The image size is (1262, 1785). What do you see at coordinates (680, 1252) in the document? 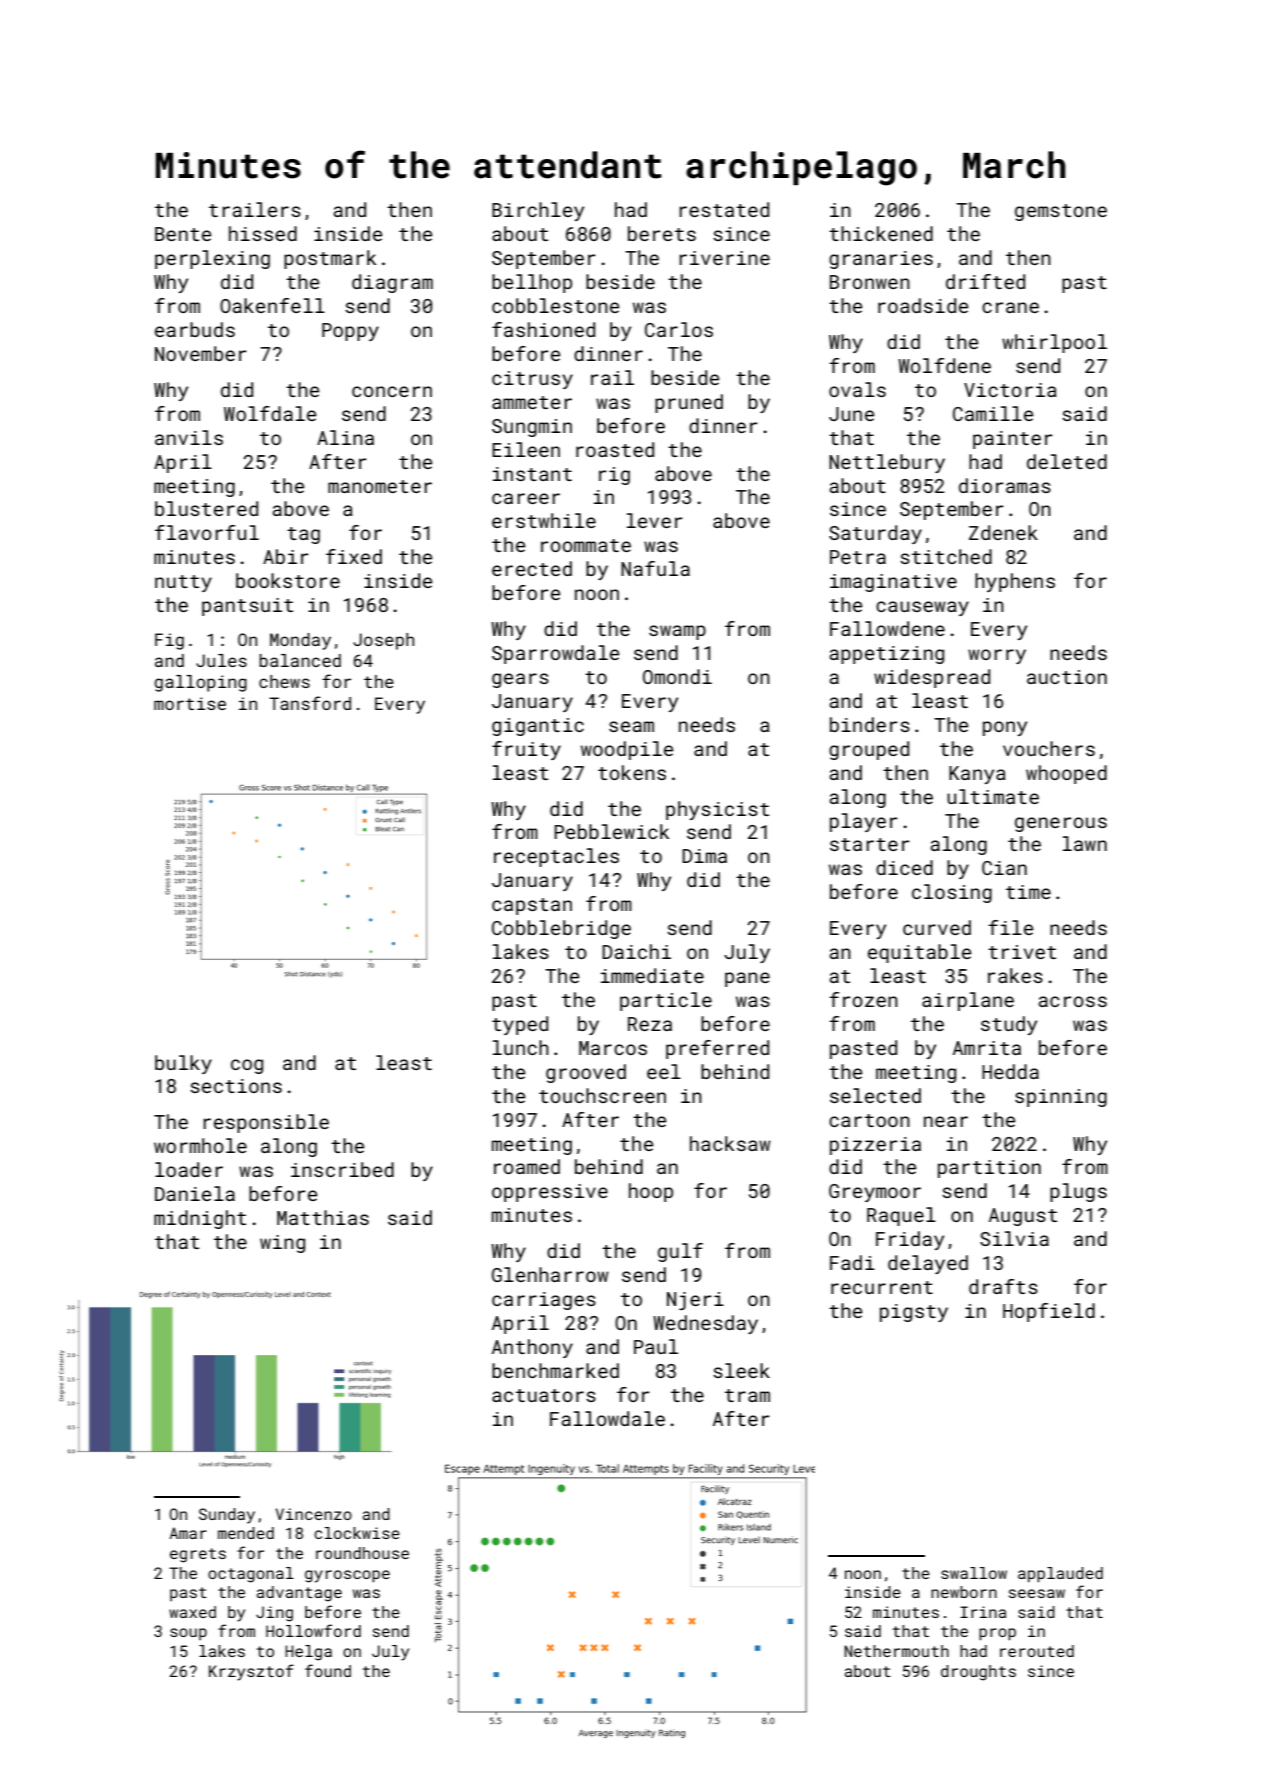
I see `gulf` at bounding box center [680, 1252].
